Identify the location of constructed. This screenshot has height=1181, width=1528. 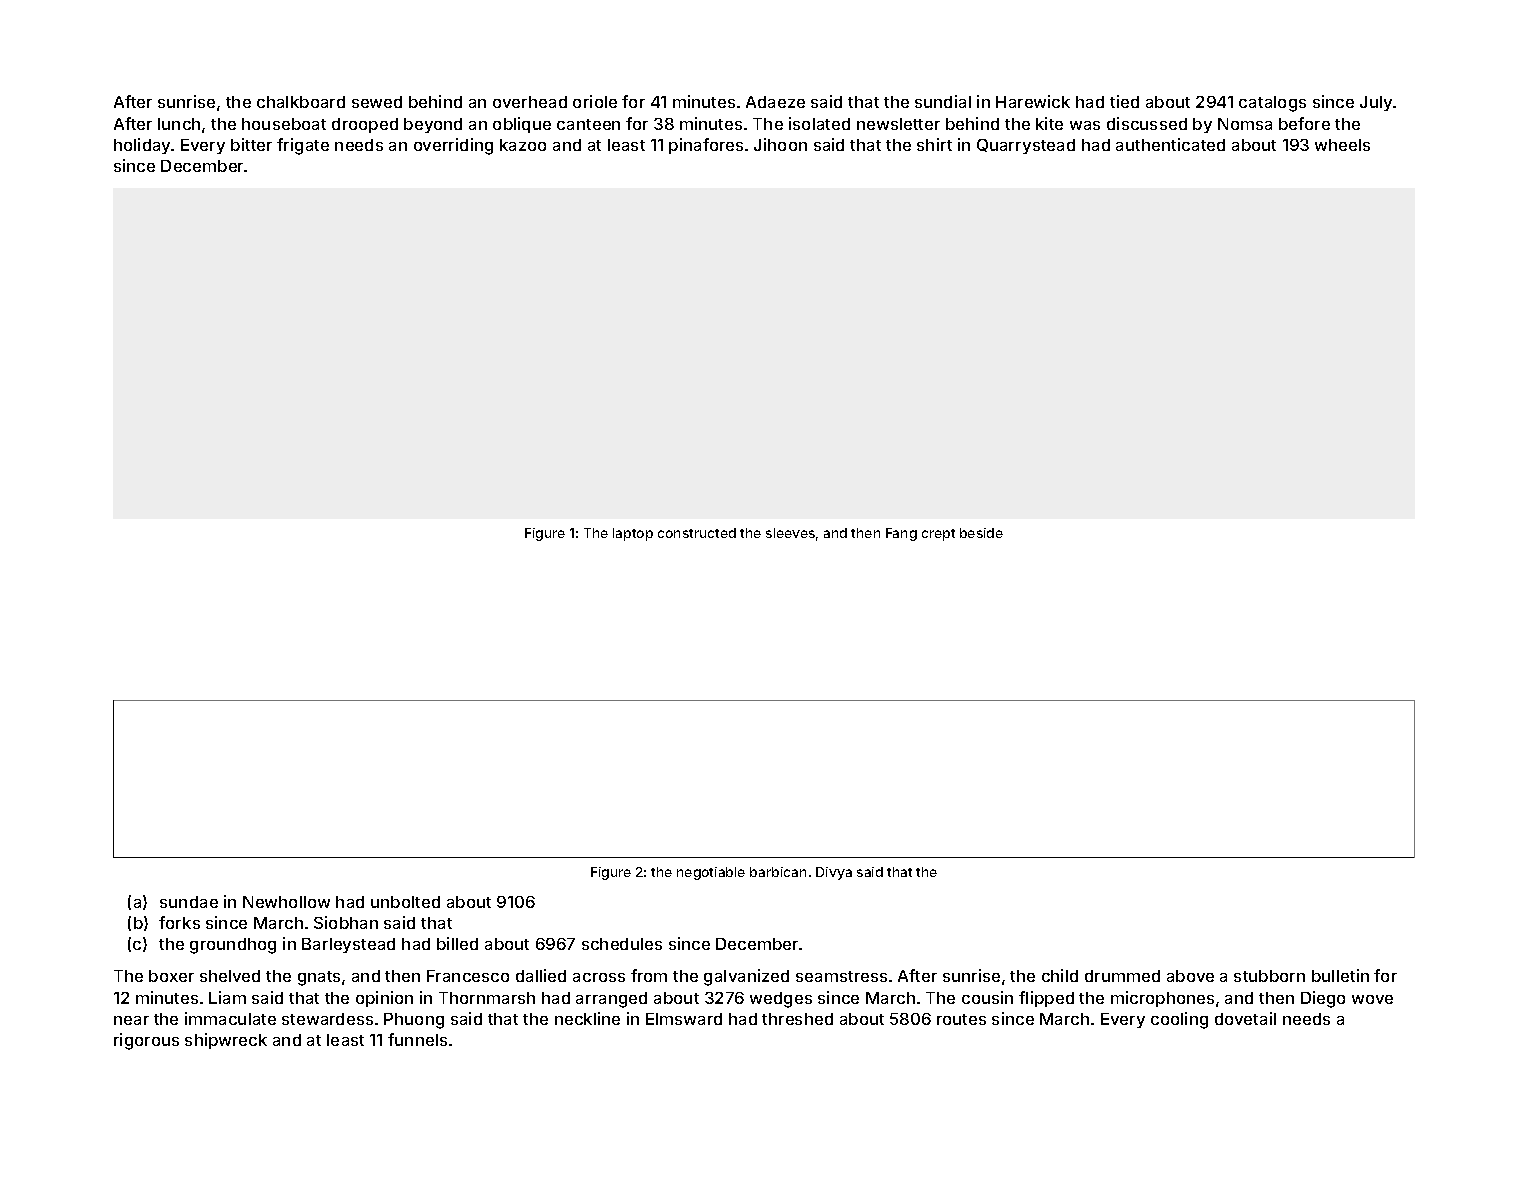
(697, 533).
